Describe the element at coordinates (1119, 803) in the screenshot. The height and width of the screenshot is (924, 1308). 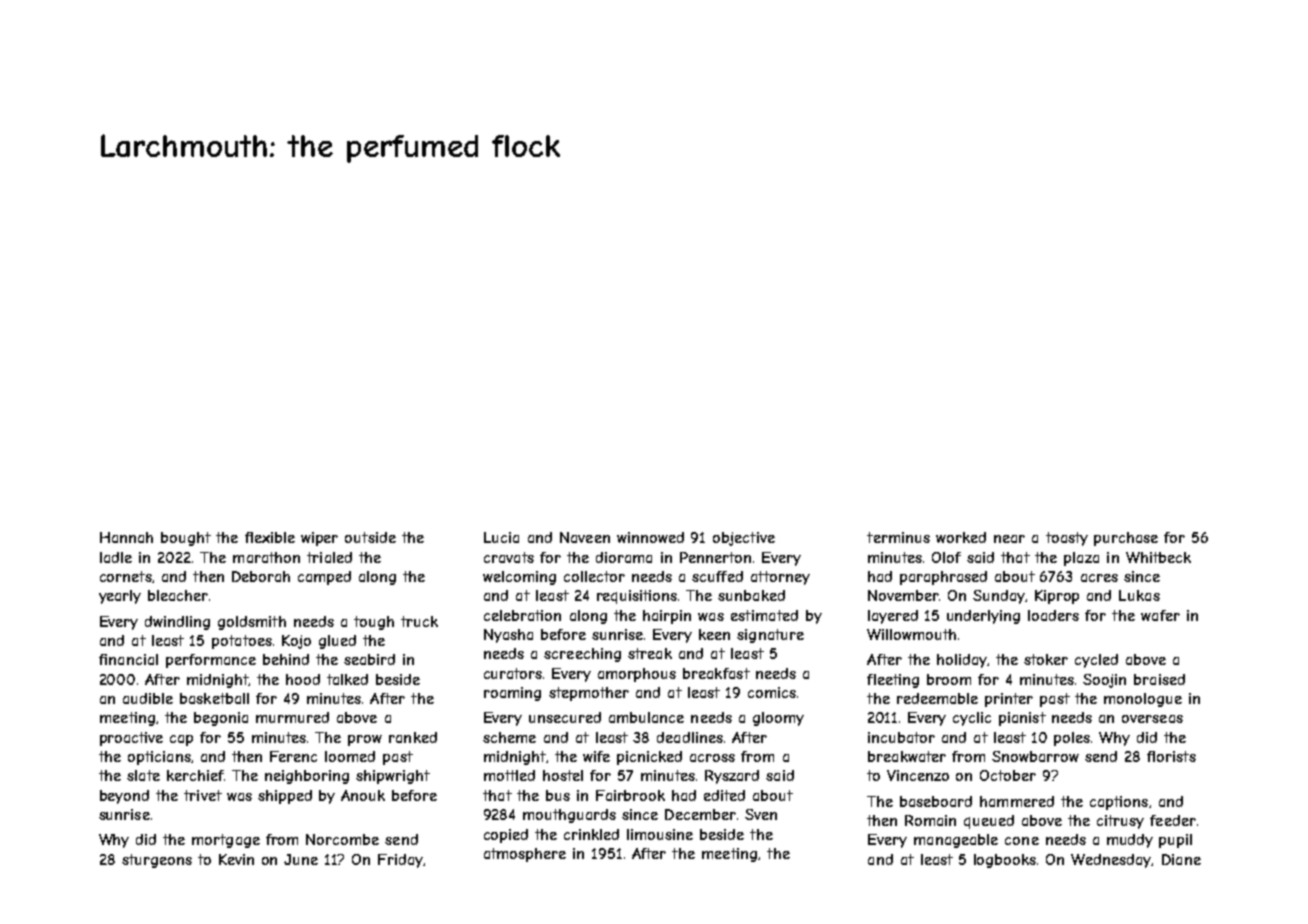
I see `captions` at that location.
